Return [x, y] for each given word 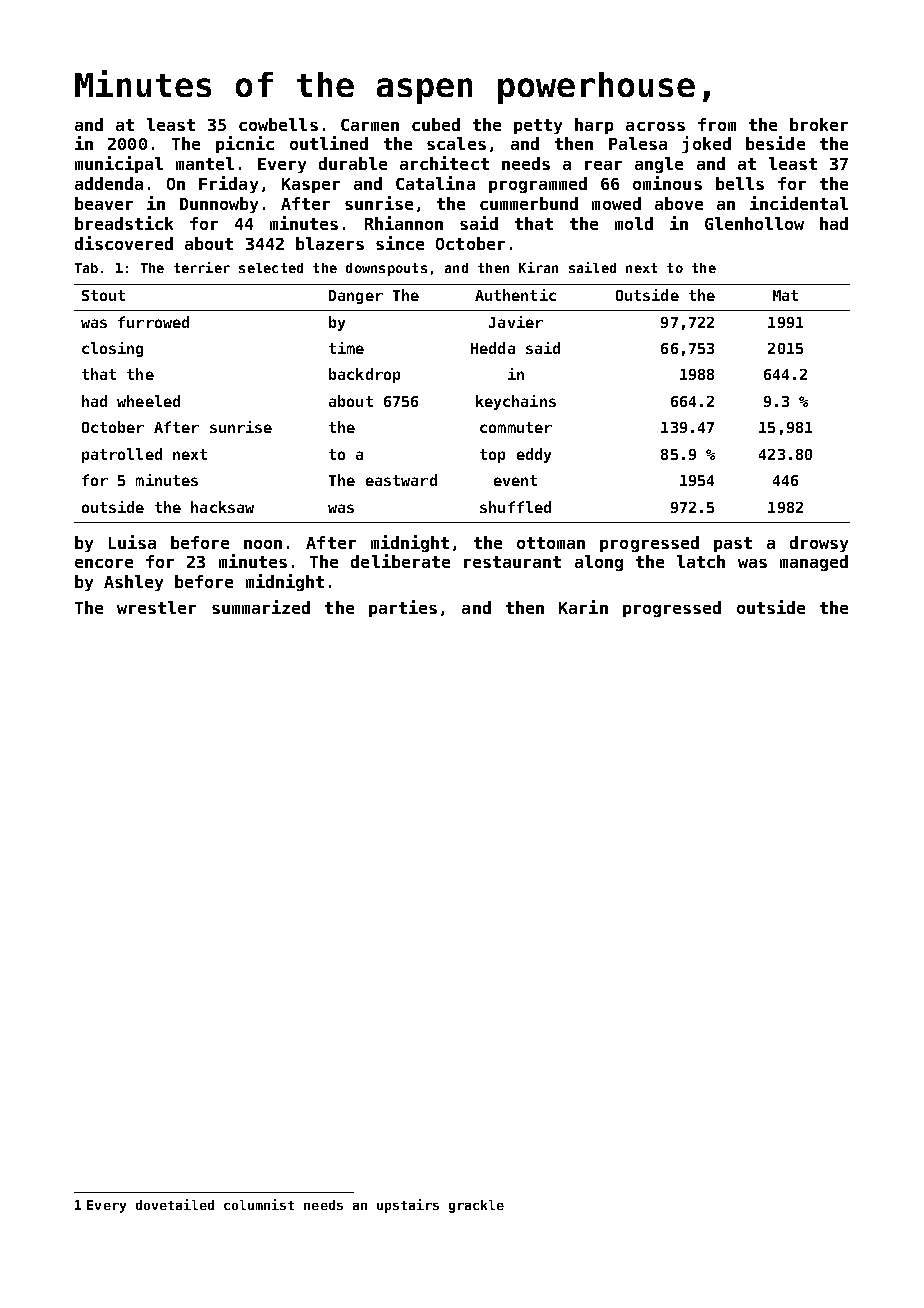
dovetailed [175, 1204]
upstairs [408, 1206]
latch [701, 561]
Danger [356, 297]
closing [112, 349]
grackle [476, 1206]
